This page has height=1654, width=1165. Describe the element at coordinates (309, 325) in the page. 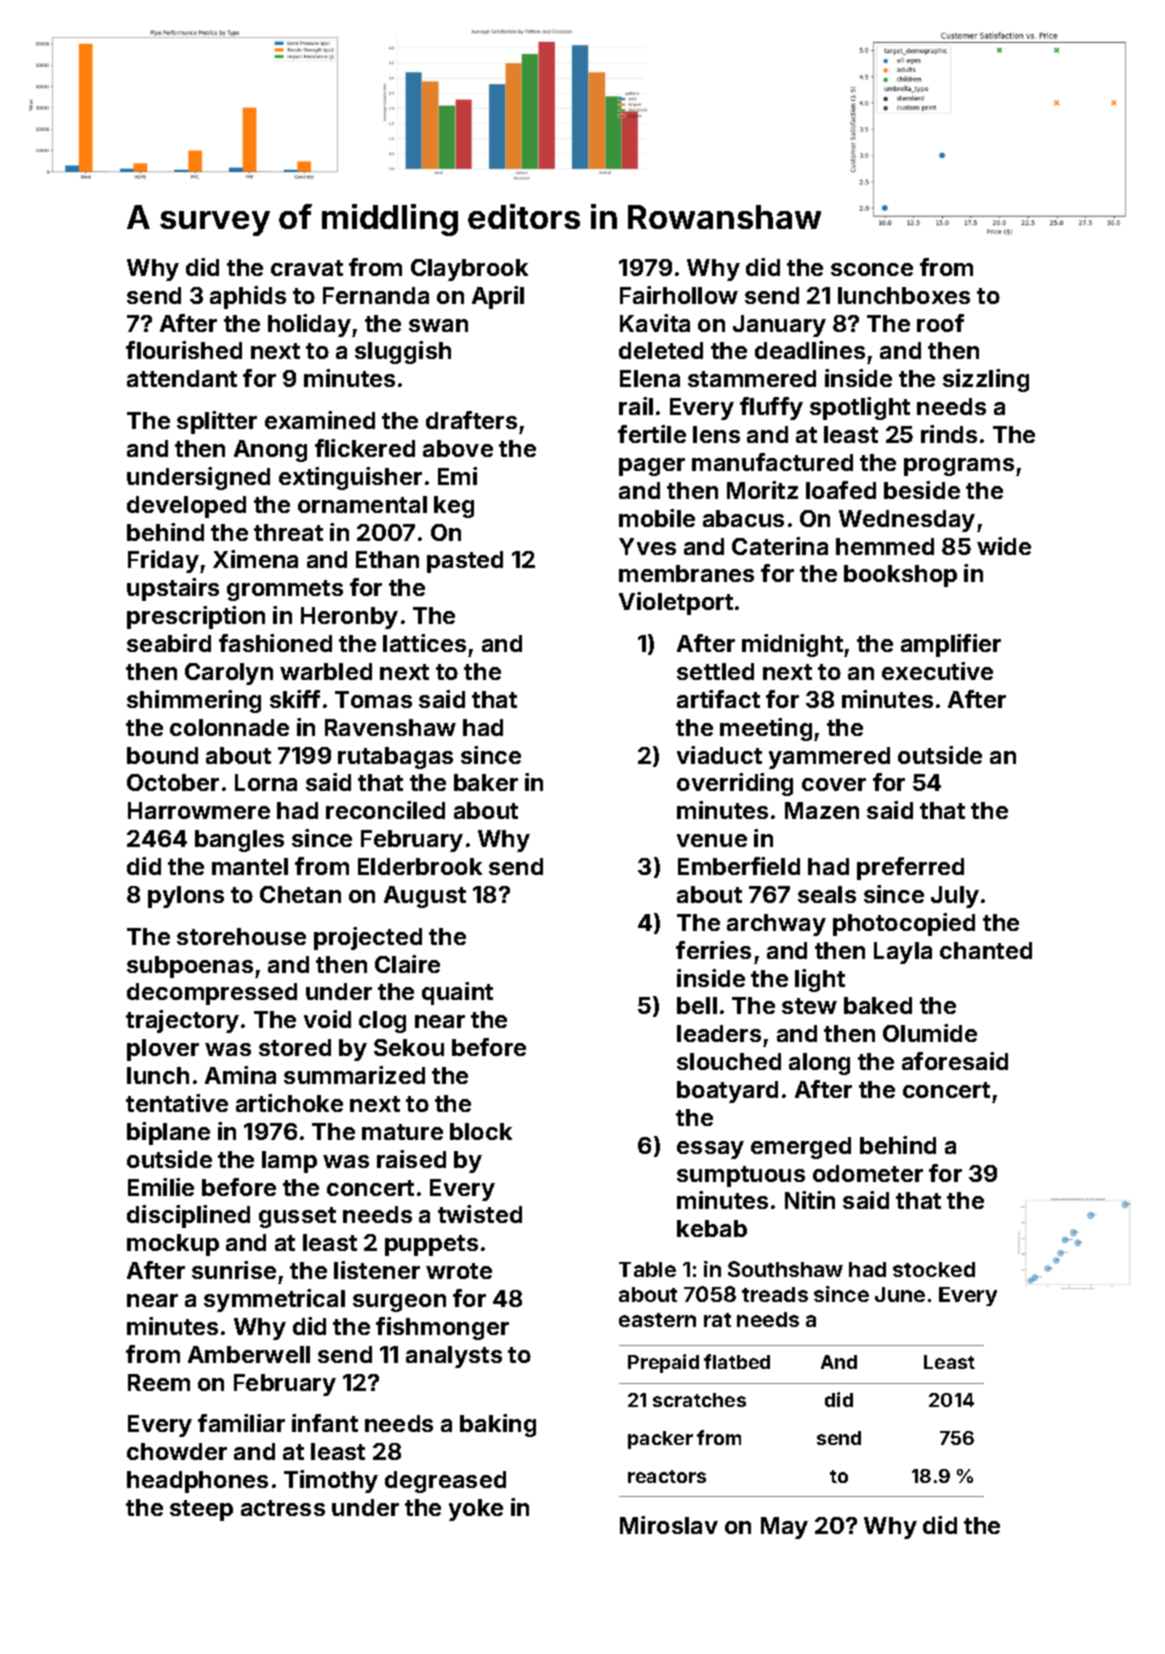

I see `holiday` at that location.
